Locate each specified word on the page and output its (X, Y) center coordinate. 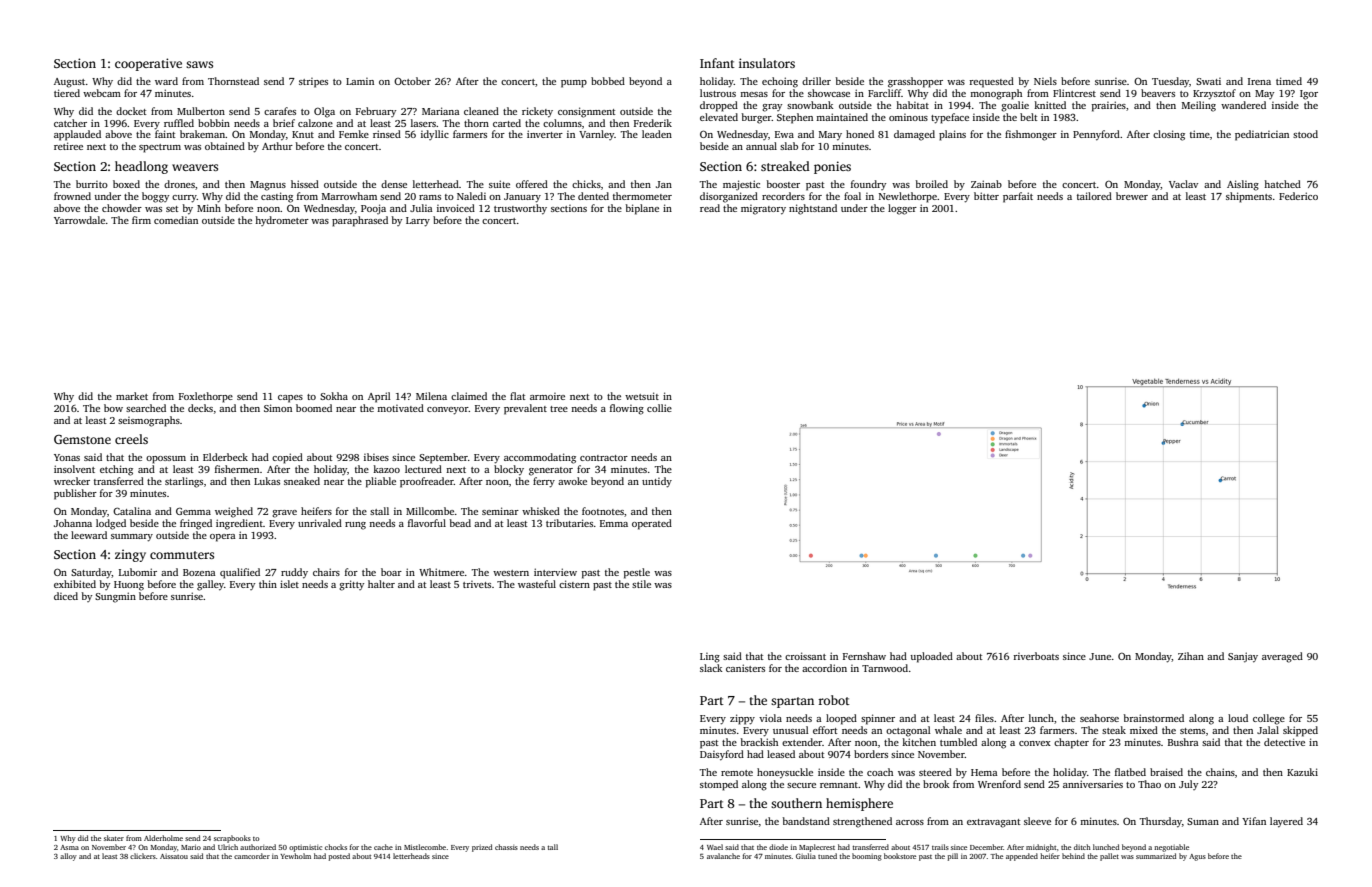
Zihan (1191, 656)
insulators (767, 63)
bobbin (214, 123)
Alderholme (163, 838)
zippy (742, 719)
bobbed (608, 81)
